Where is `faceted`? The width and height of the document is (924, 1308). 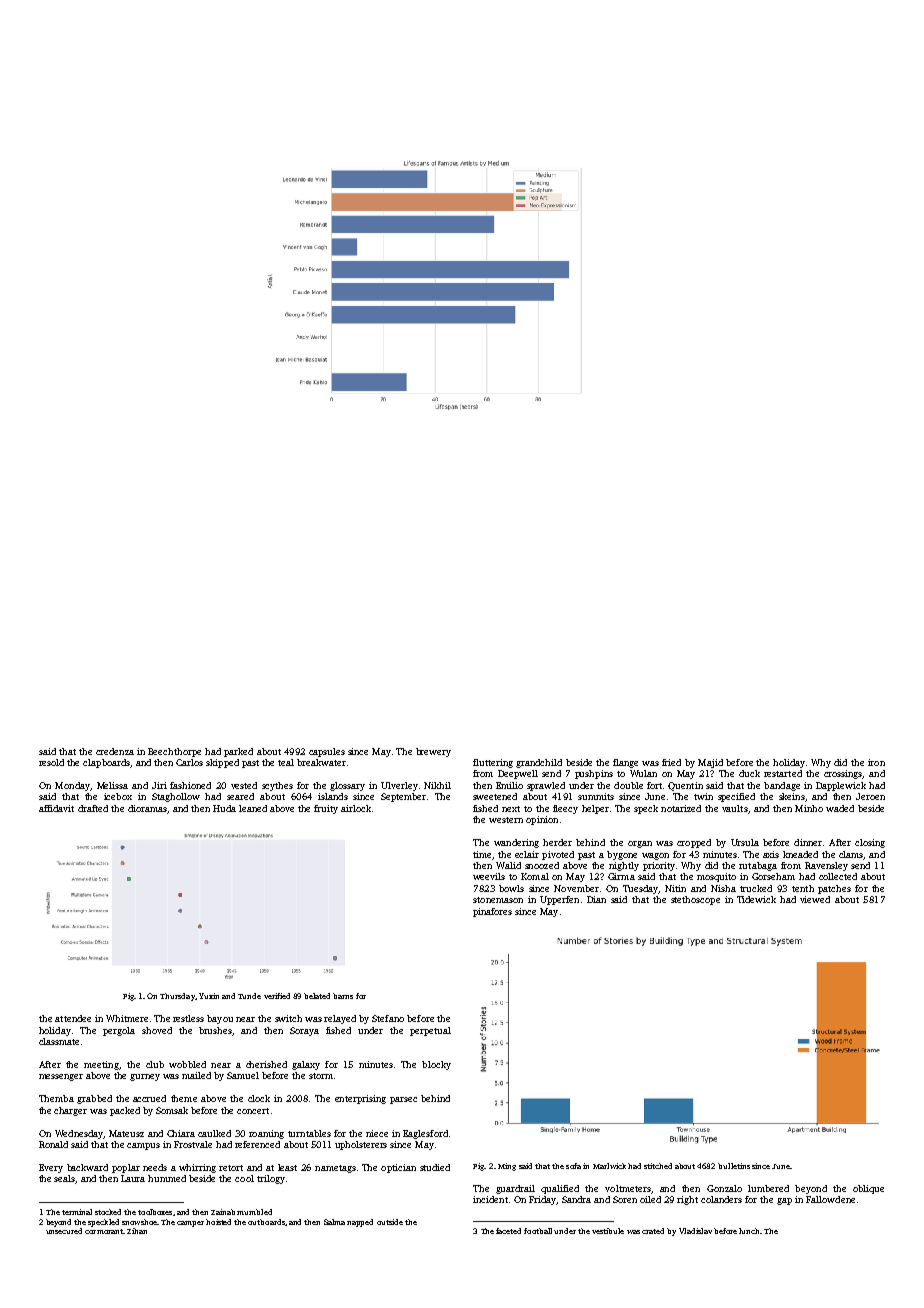 faceted is located at coordinates (508, 1231).
